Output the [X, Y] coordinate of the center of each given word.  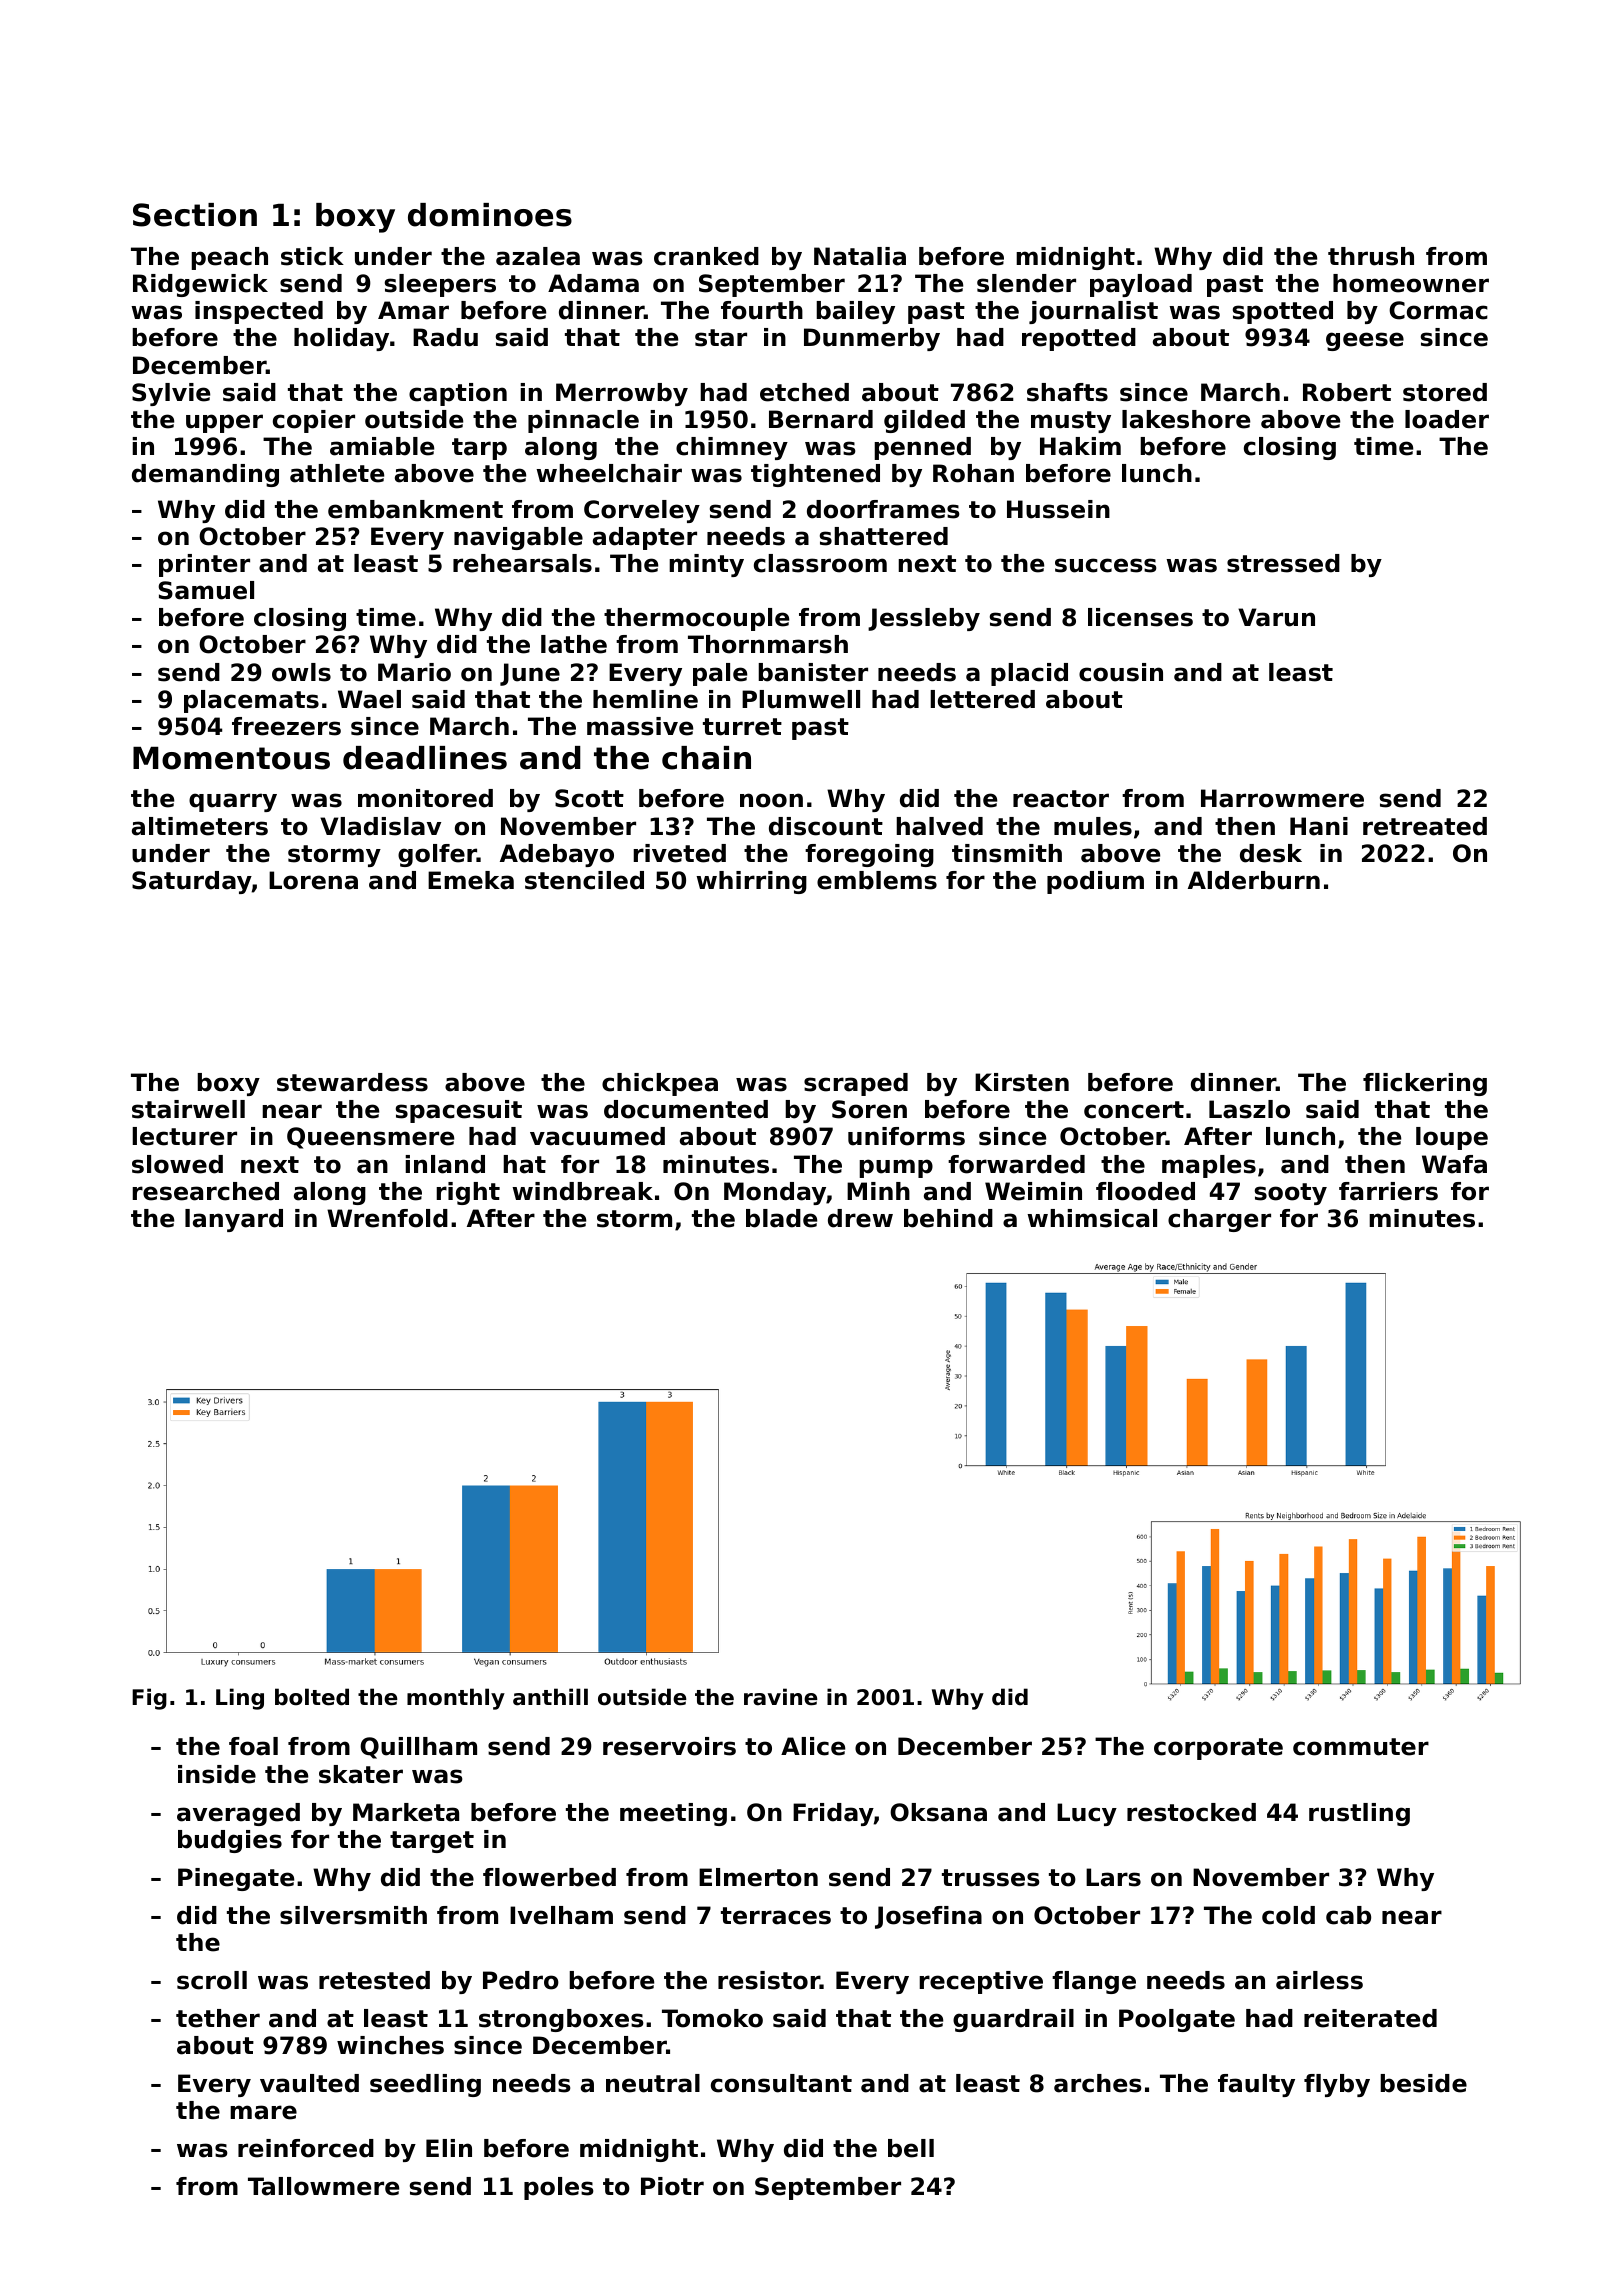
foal [253, 1746]
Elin [449, 2148]
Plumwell [801, 699]
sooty [1291, 1194]
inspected [259, 312]
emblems [877, 880]
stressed [1283, 563]
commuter [1361, 1747]
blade [781, 1218]
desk [1271, 853]
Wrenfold [387, 1218]
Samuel [206, 590]
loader [1447, 419]
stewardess [352, 1082]
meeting [673, 1814]
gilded [924, 421]
